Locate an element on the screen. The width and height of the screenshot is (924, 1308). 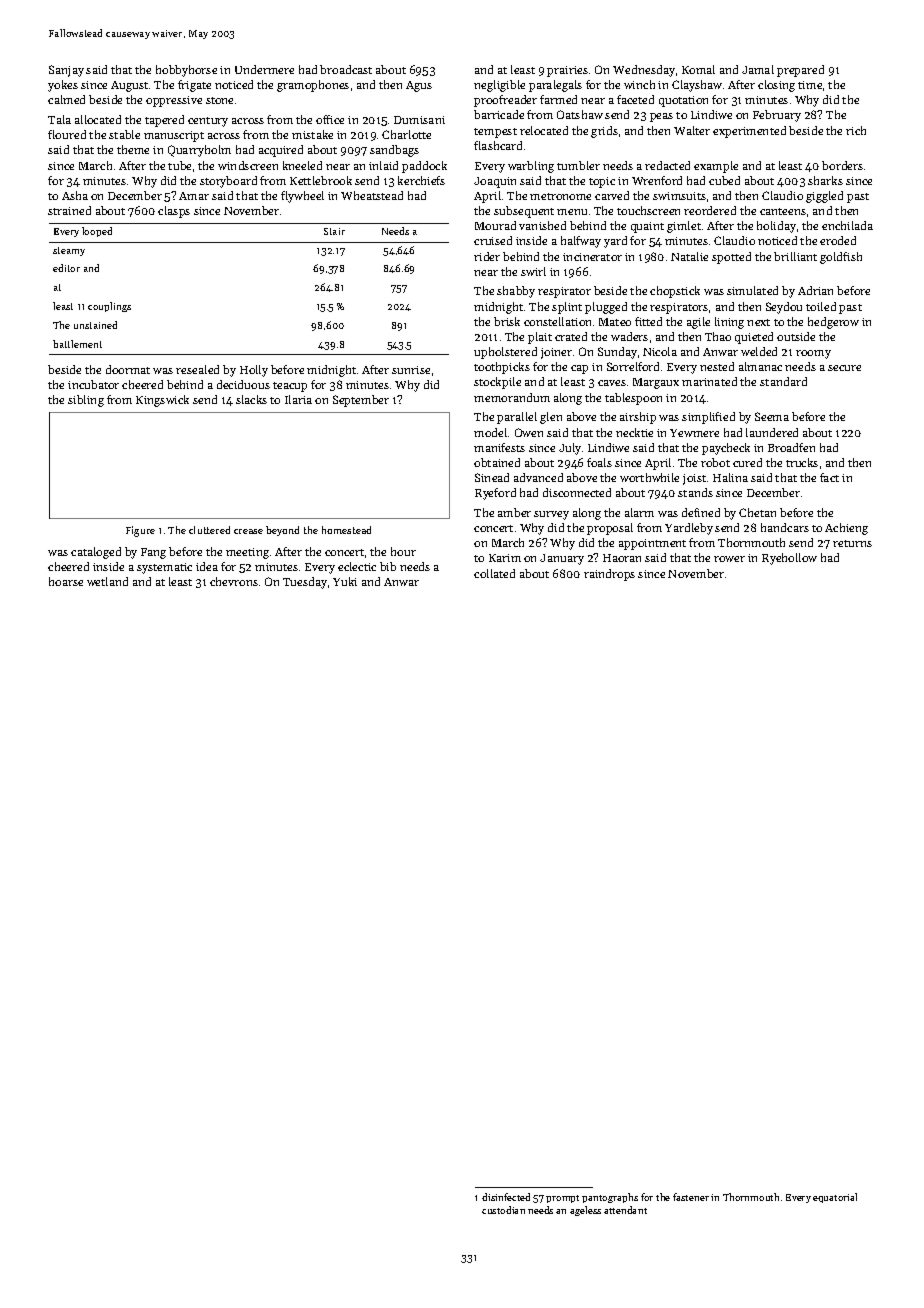
custodian is located at coordinates (503, 1210).
